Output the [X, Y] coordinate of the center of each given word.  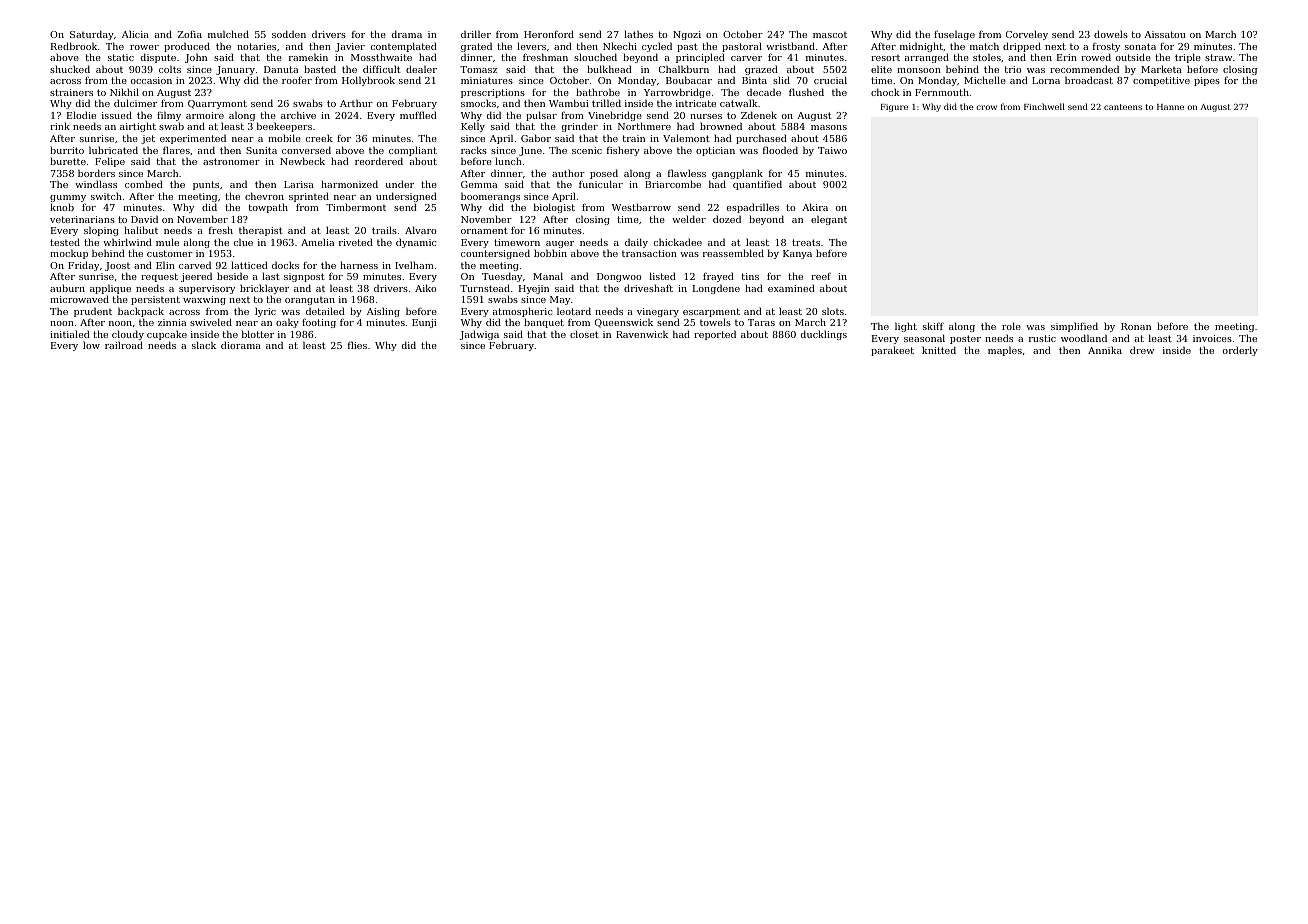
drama [407, 34]
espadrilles [753, 208]
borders [96, 173]
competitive [1161, 81]
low [91, 345]
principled [700, 58]
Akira [815, 207]
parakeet [892, 351]
